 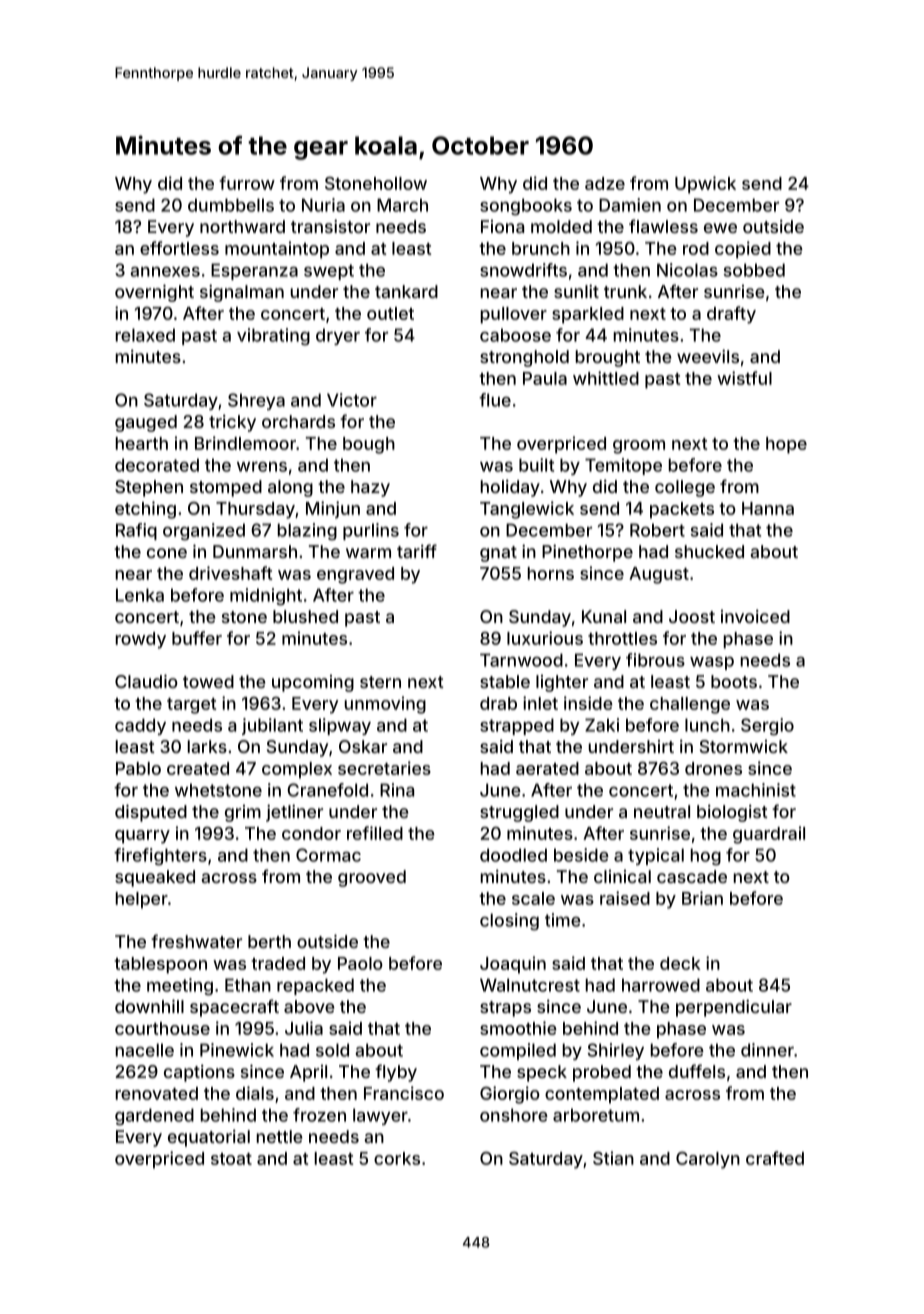 What do you see at coordinates (397, 1158) in the screenshot?
I see `corks` at bounding box center [397, 1158].
